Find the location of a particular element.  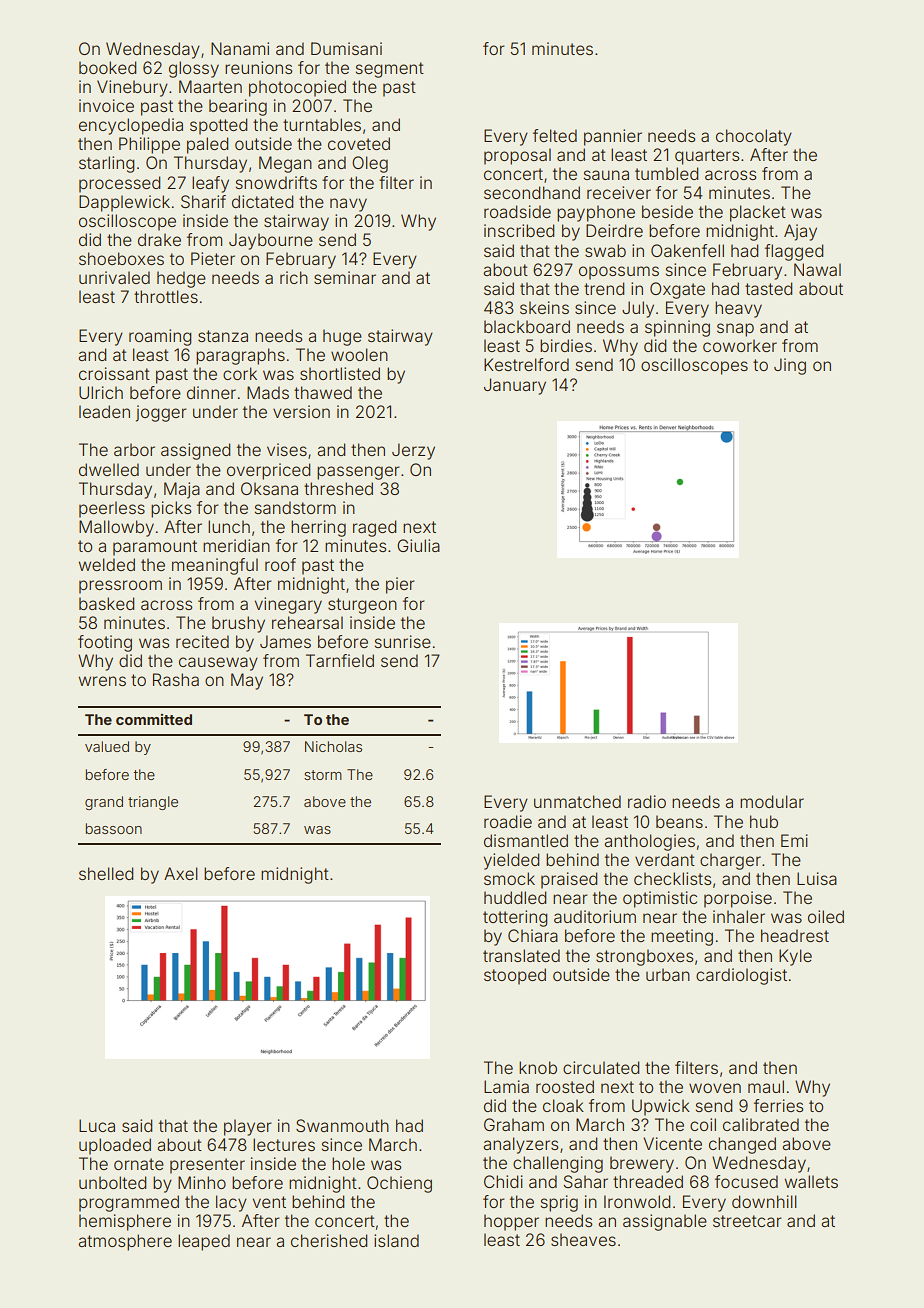

vises is located at coordinates (287, 449).
